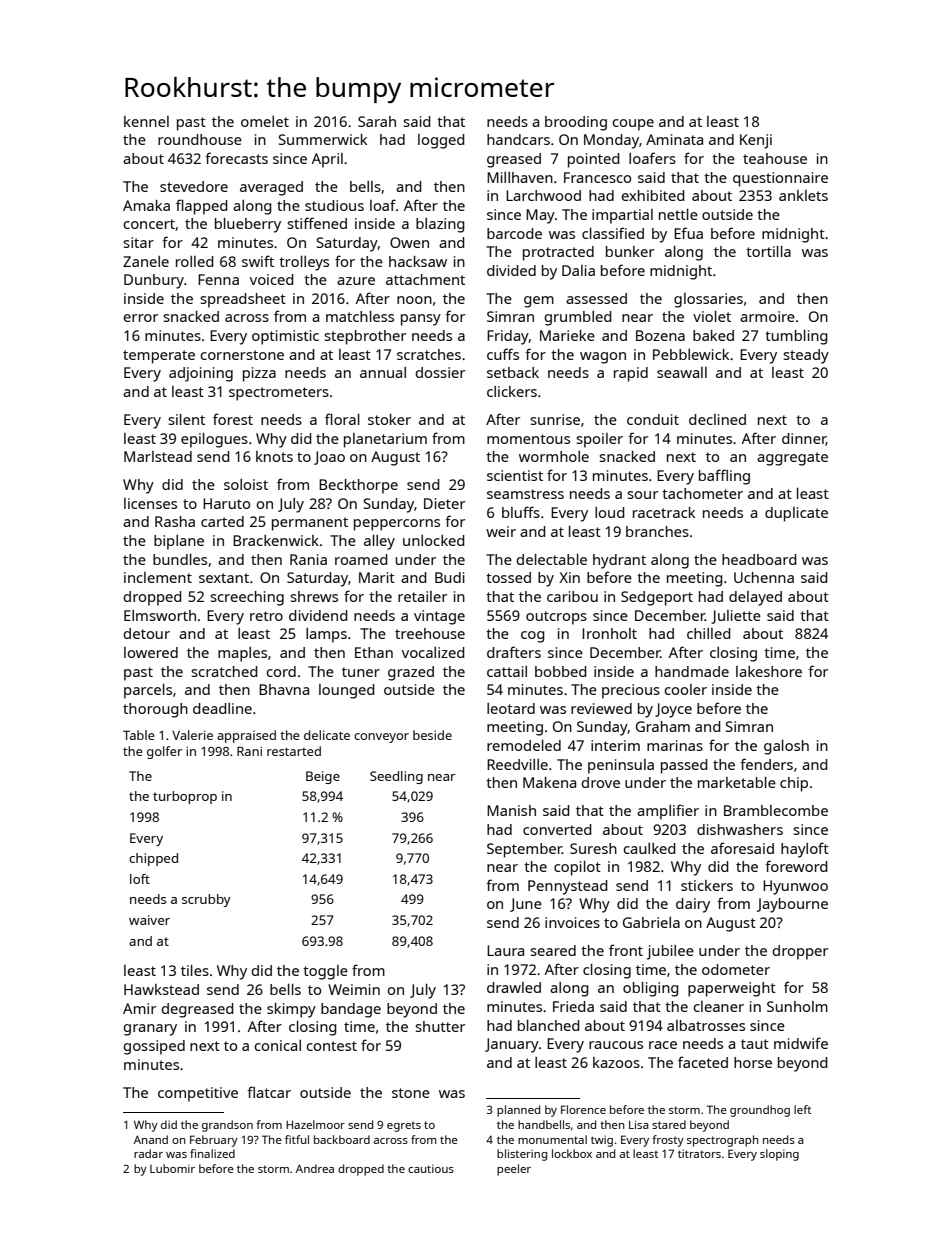  What do you see at coordinates (224, 578) in the page?
I see `sextant` at bounding box center [224, 578].
